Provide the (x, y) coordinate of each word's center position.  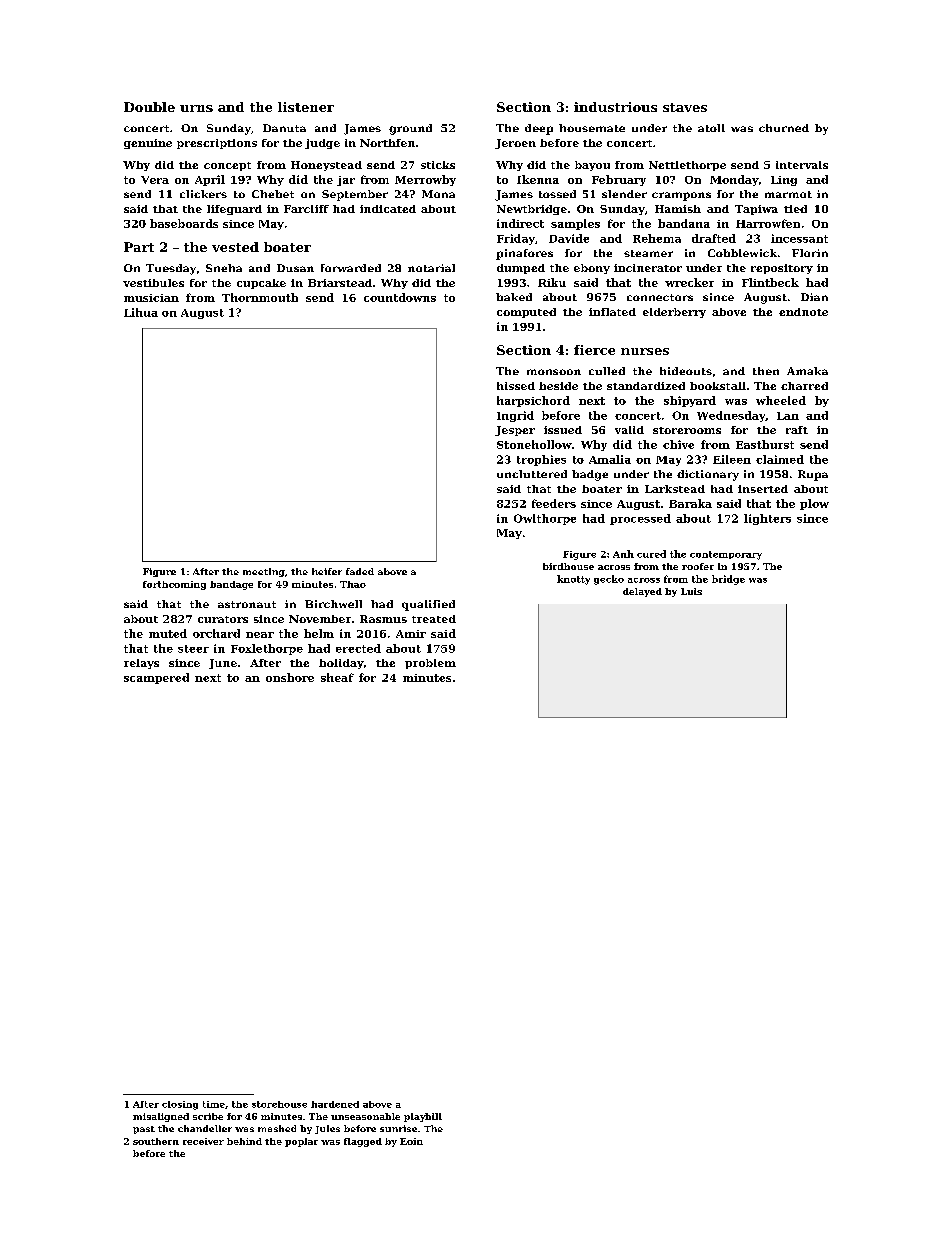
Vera (155, 180)
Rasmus (383, 619)
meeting (264, 572)
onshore (290, 677)
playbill (423, 1117)
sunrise (398, 1128)
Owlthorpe (545, 519)
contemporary (726, 555)
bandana (684, 223)
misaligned (161, 1117)
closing (180, 1105)
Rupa (813, 475)
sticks (438, 165)
